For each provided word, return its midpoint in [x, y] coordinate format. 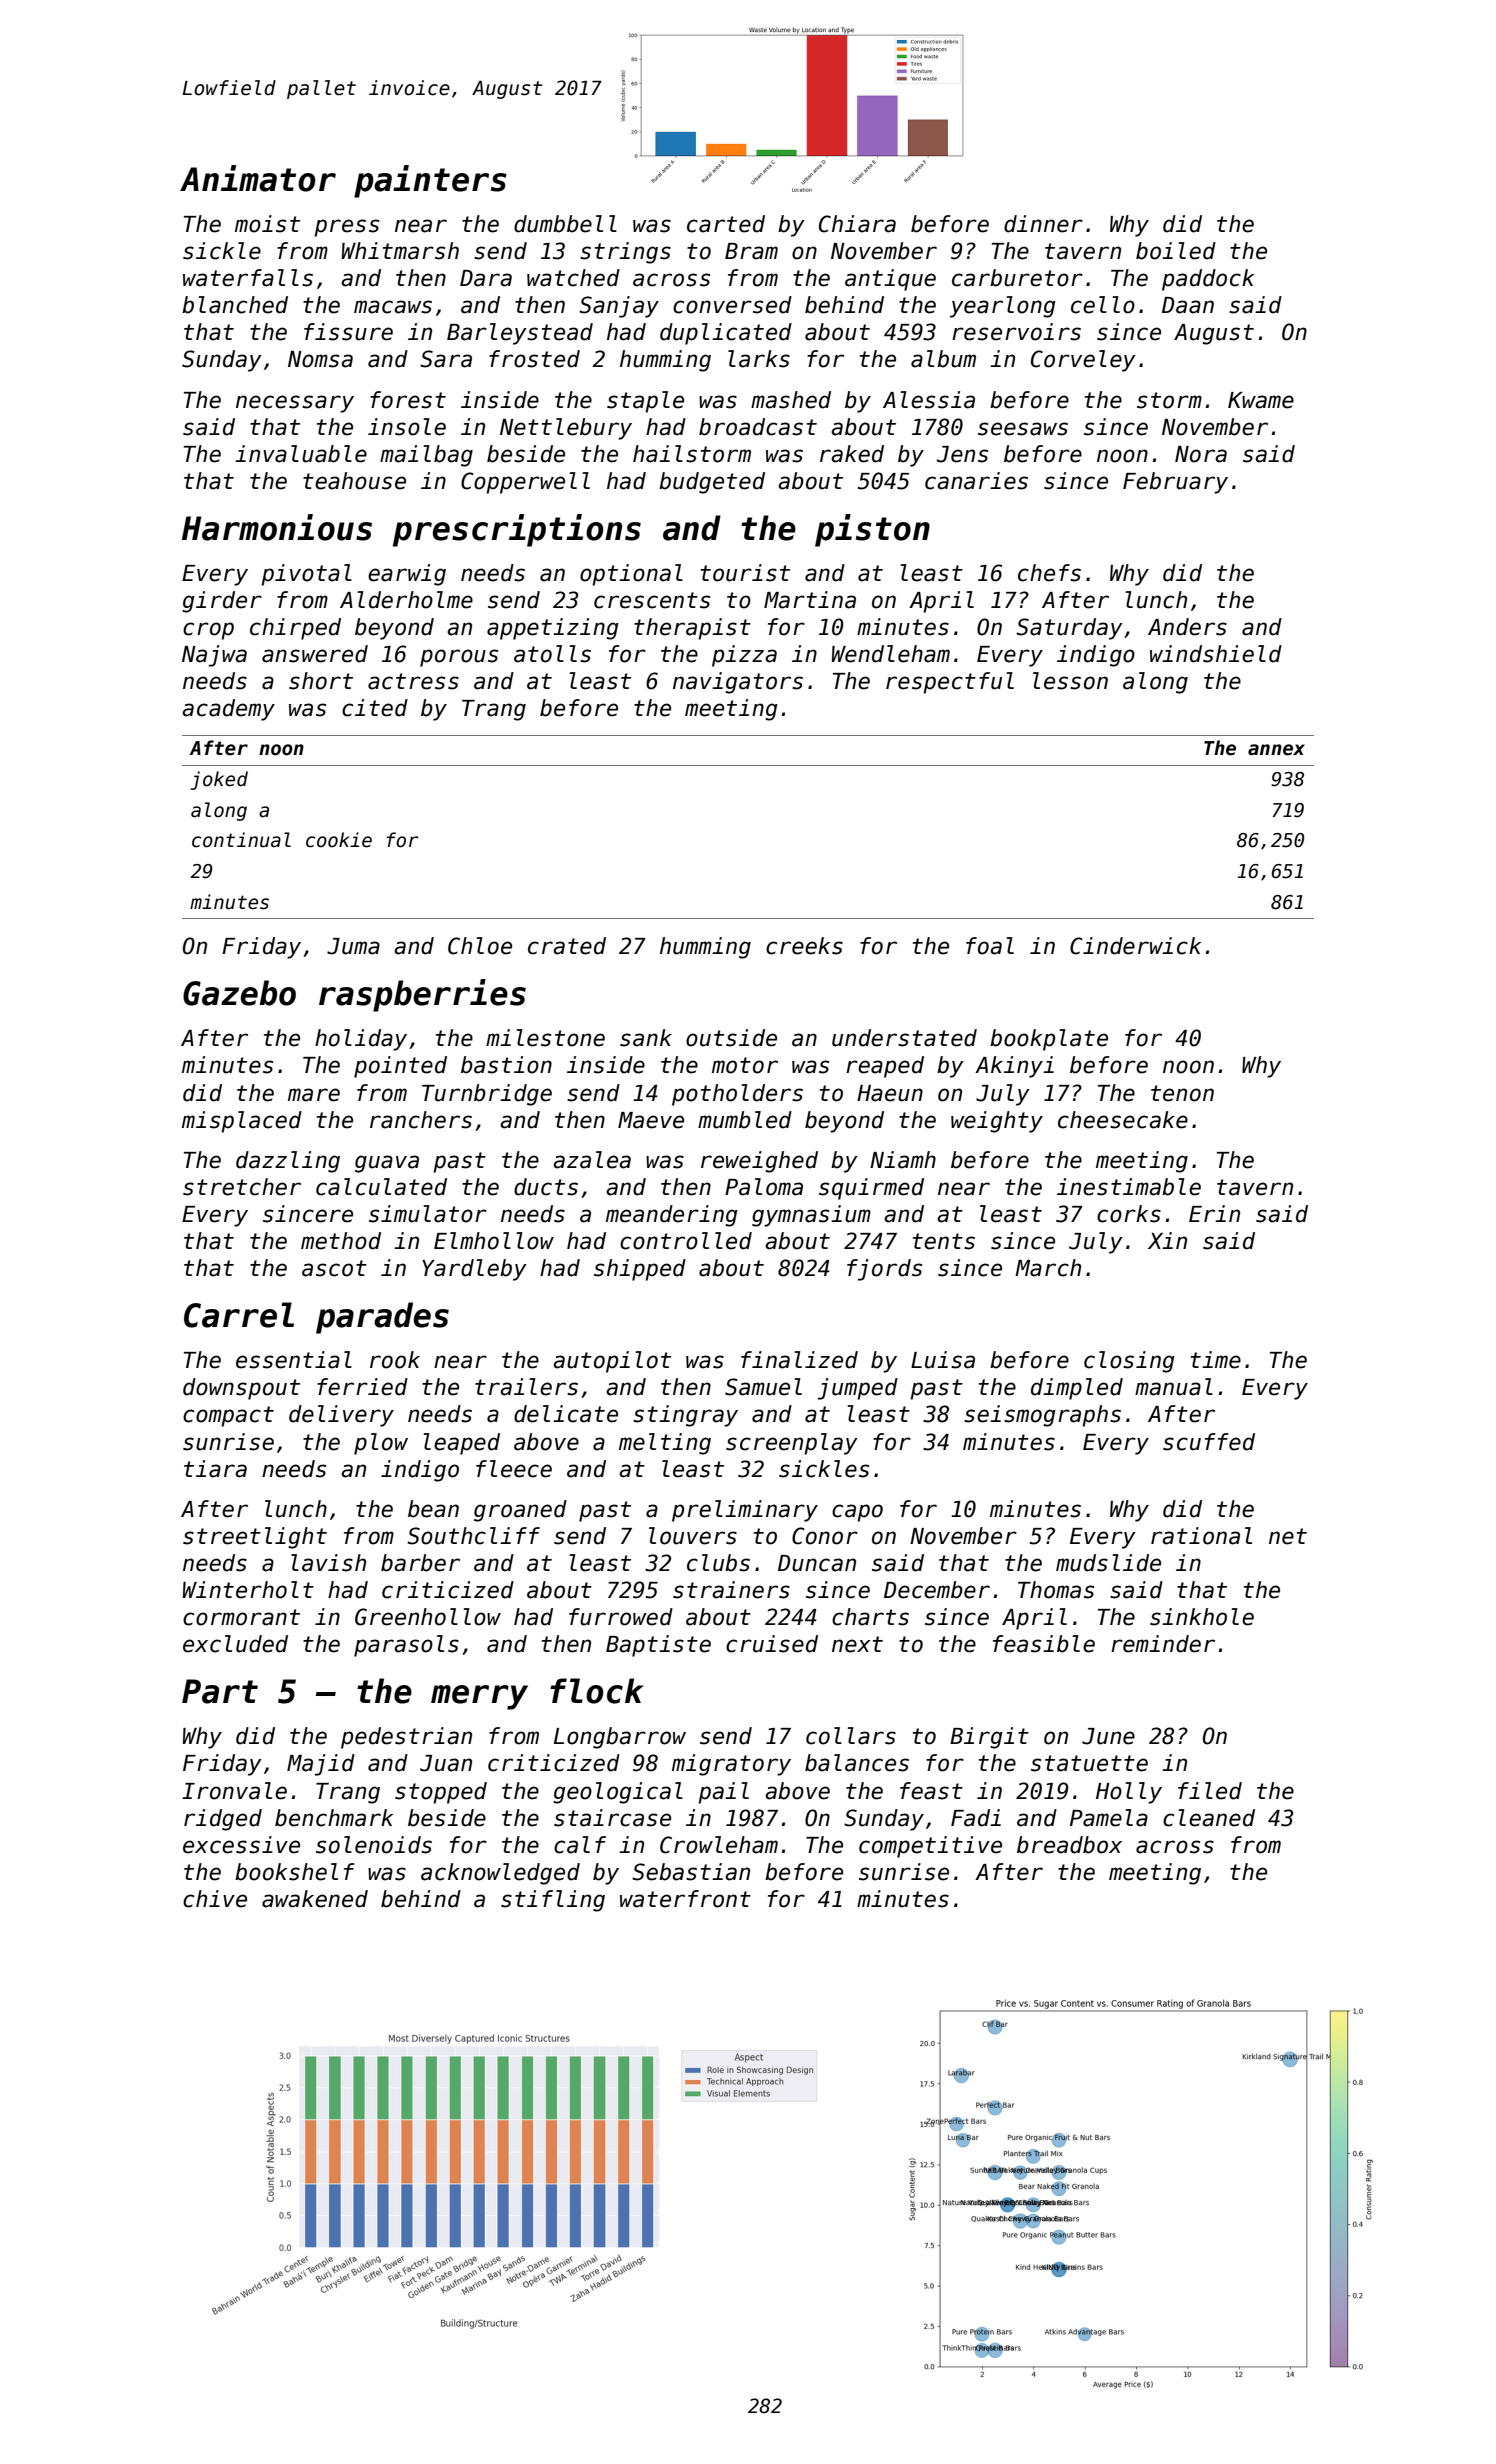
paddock [1208, 280]
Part [220, 1691]
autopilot [612, 1362]
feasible [1044, 1644]
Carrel [239, 1315]
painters [430, 181]
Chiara [857, 224]
